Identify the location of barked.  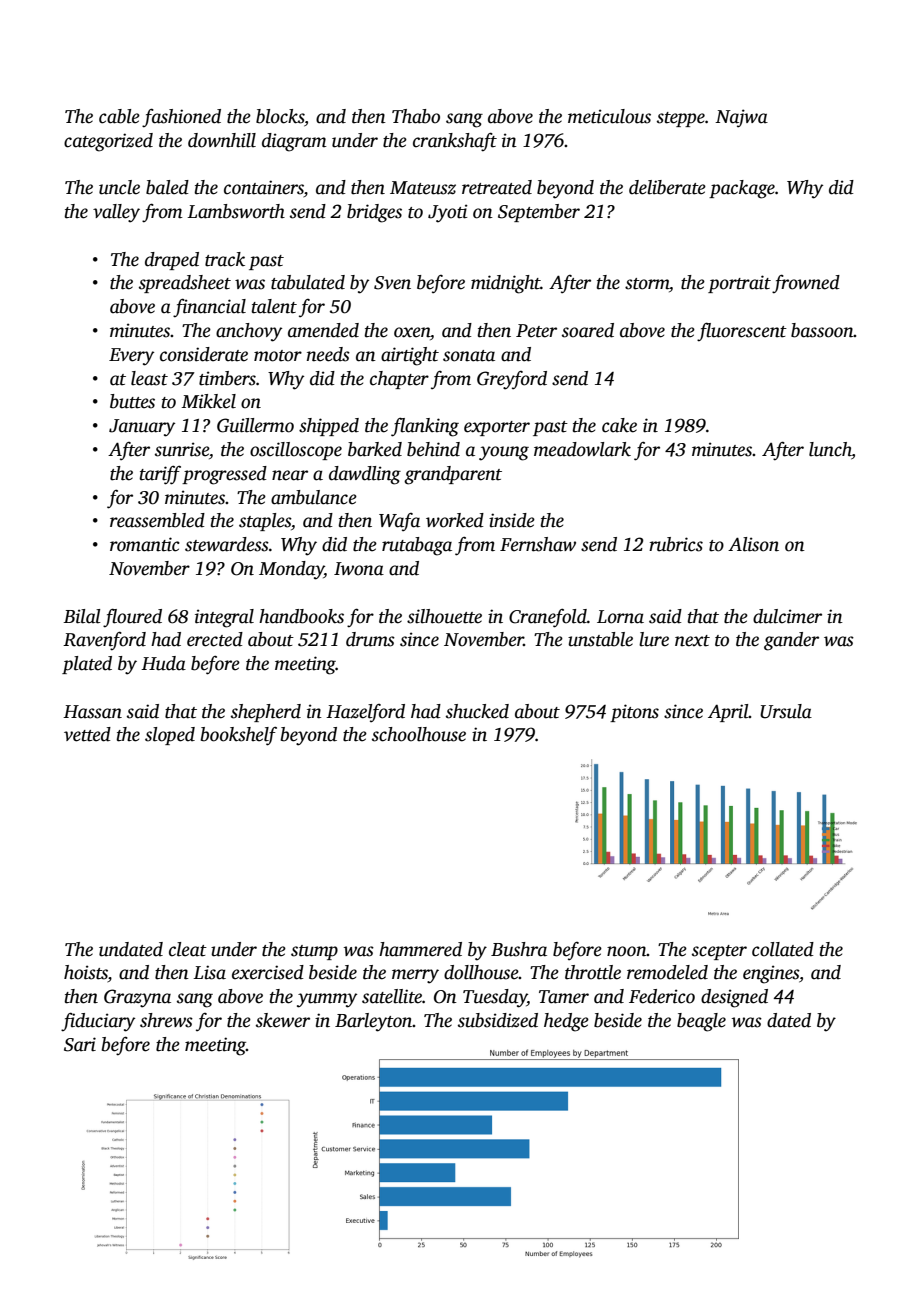
(375, 449).
